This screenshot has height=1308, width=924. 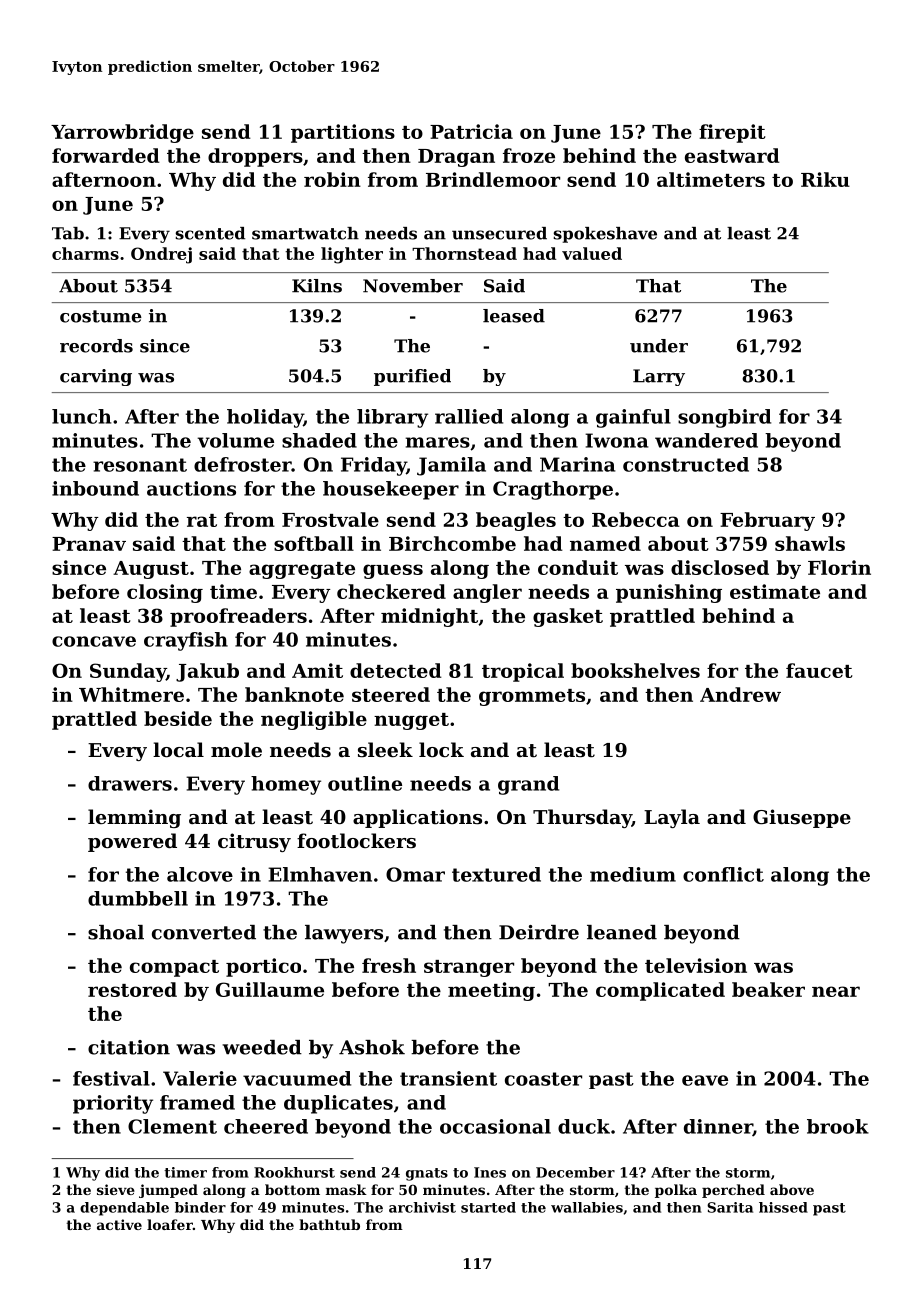 What do you see at coordinates (810, 543) in the screenshot?
I see `shawls` at bounding box center [810, 543].
